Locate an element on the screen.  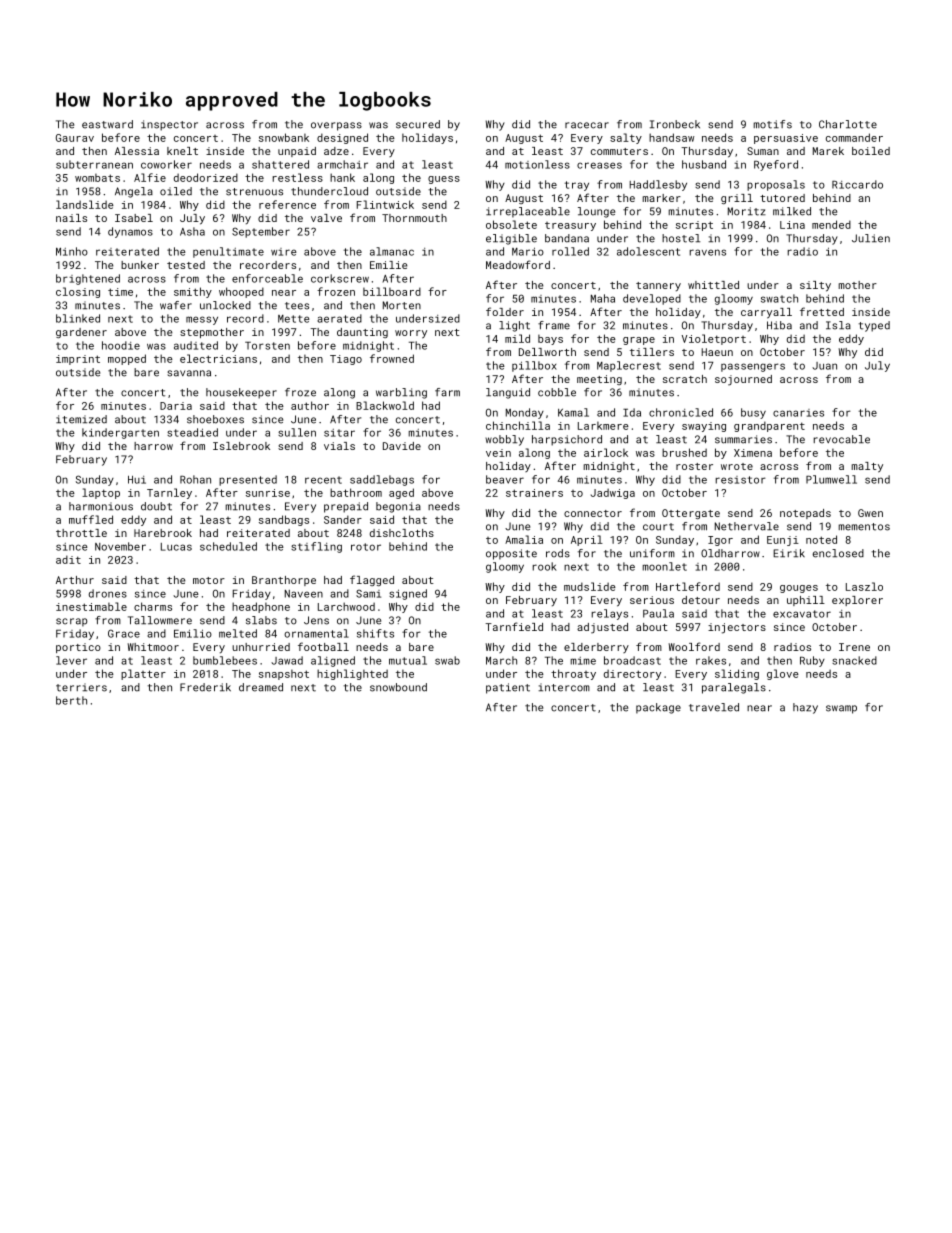
Tiago is located at coordinates (346, 360).
